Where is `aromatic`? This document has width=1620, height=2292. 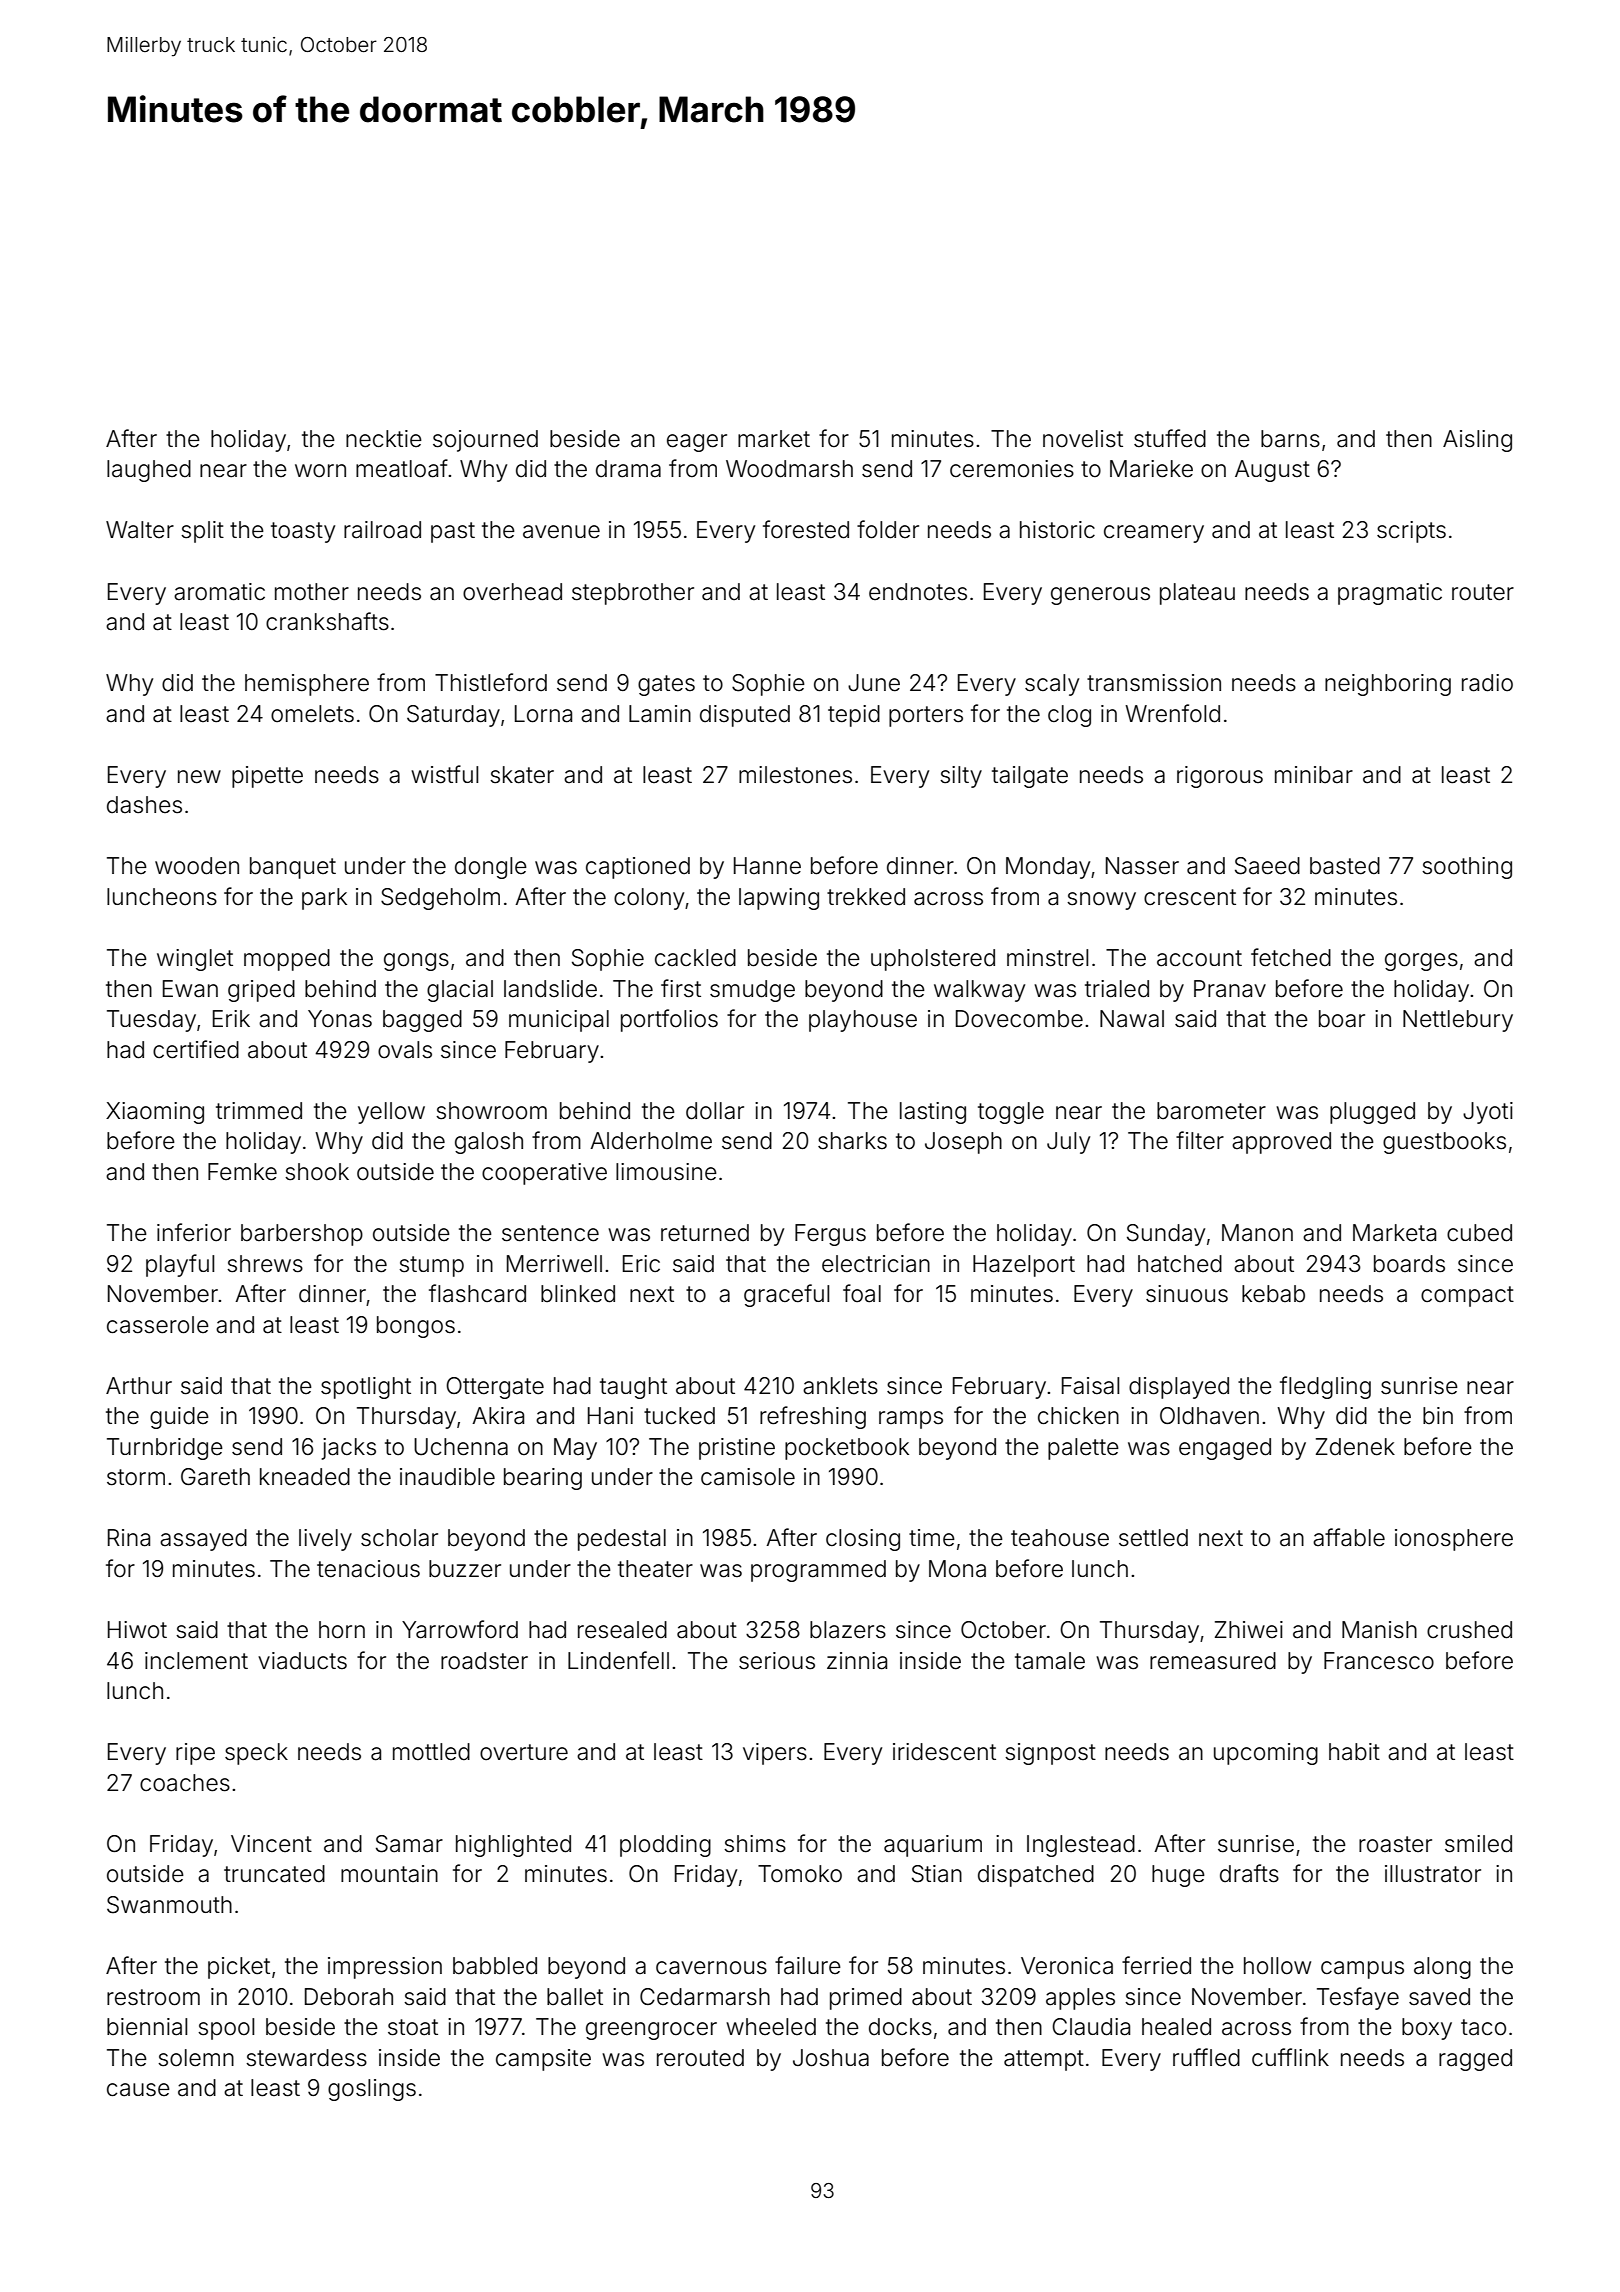
aromatic is located at coordinates (219, 592).
